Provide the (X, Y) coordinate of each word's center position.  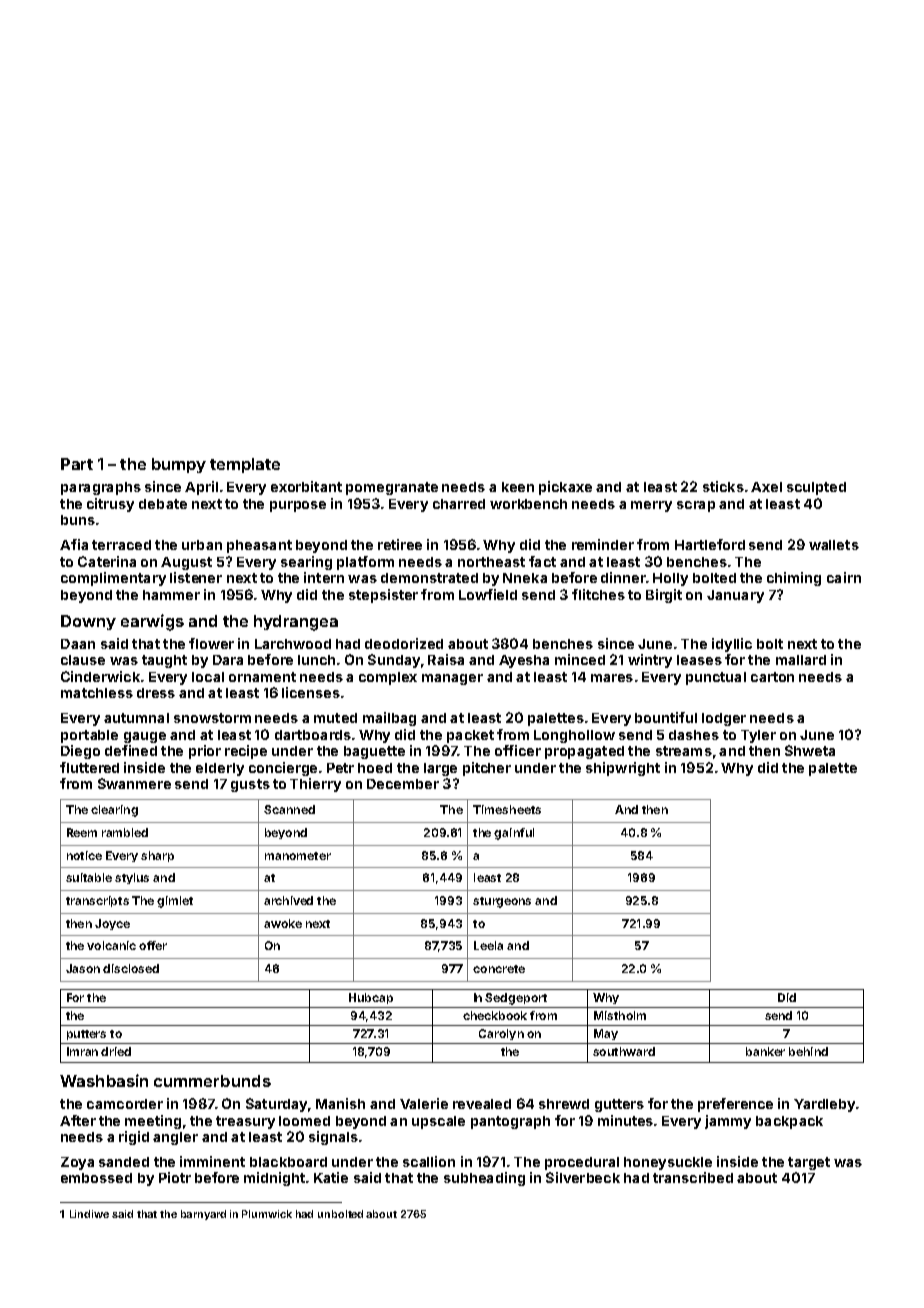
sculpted (816, 488)
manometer (298, 856)
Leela (488, 945)
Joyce (112, 924)
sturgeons (502, 902)
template (245, 465)
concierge (283, 769)
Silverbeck (583, 1177)
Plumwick (267, 1214)
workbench (528, 504)
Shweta (810, 750)
